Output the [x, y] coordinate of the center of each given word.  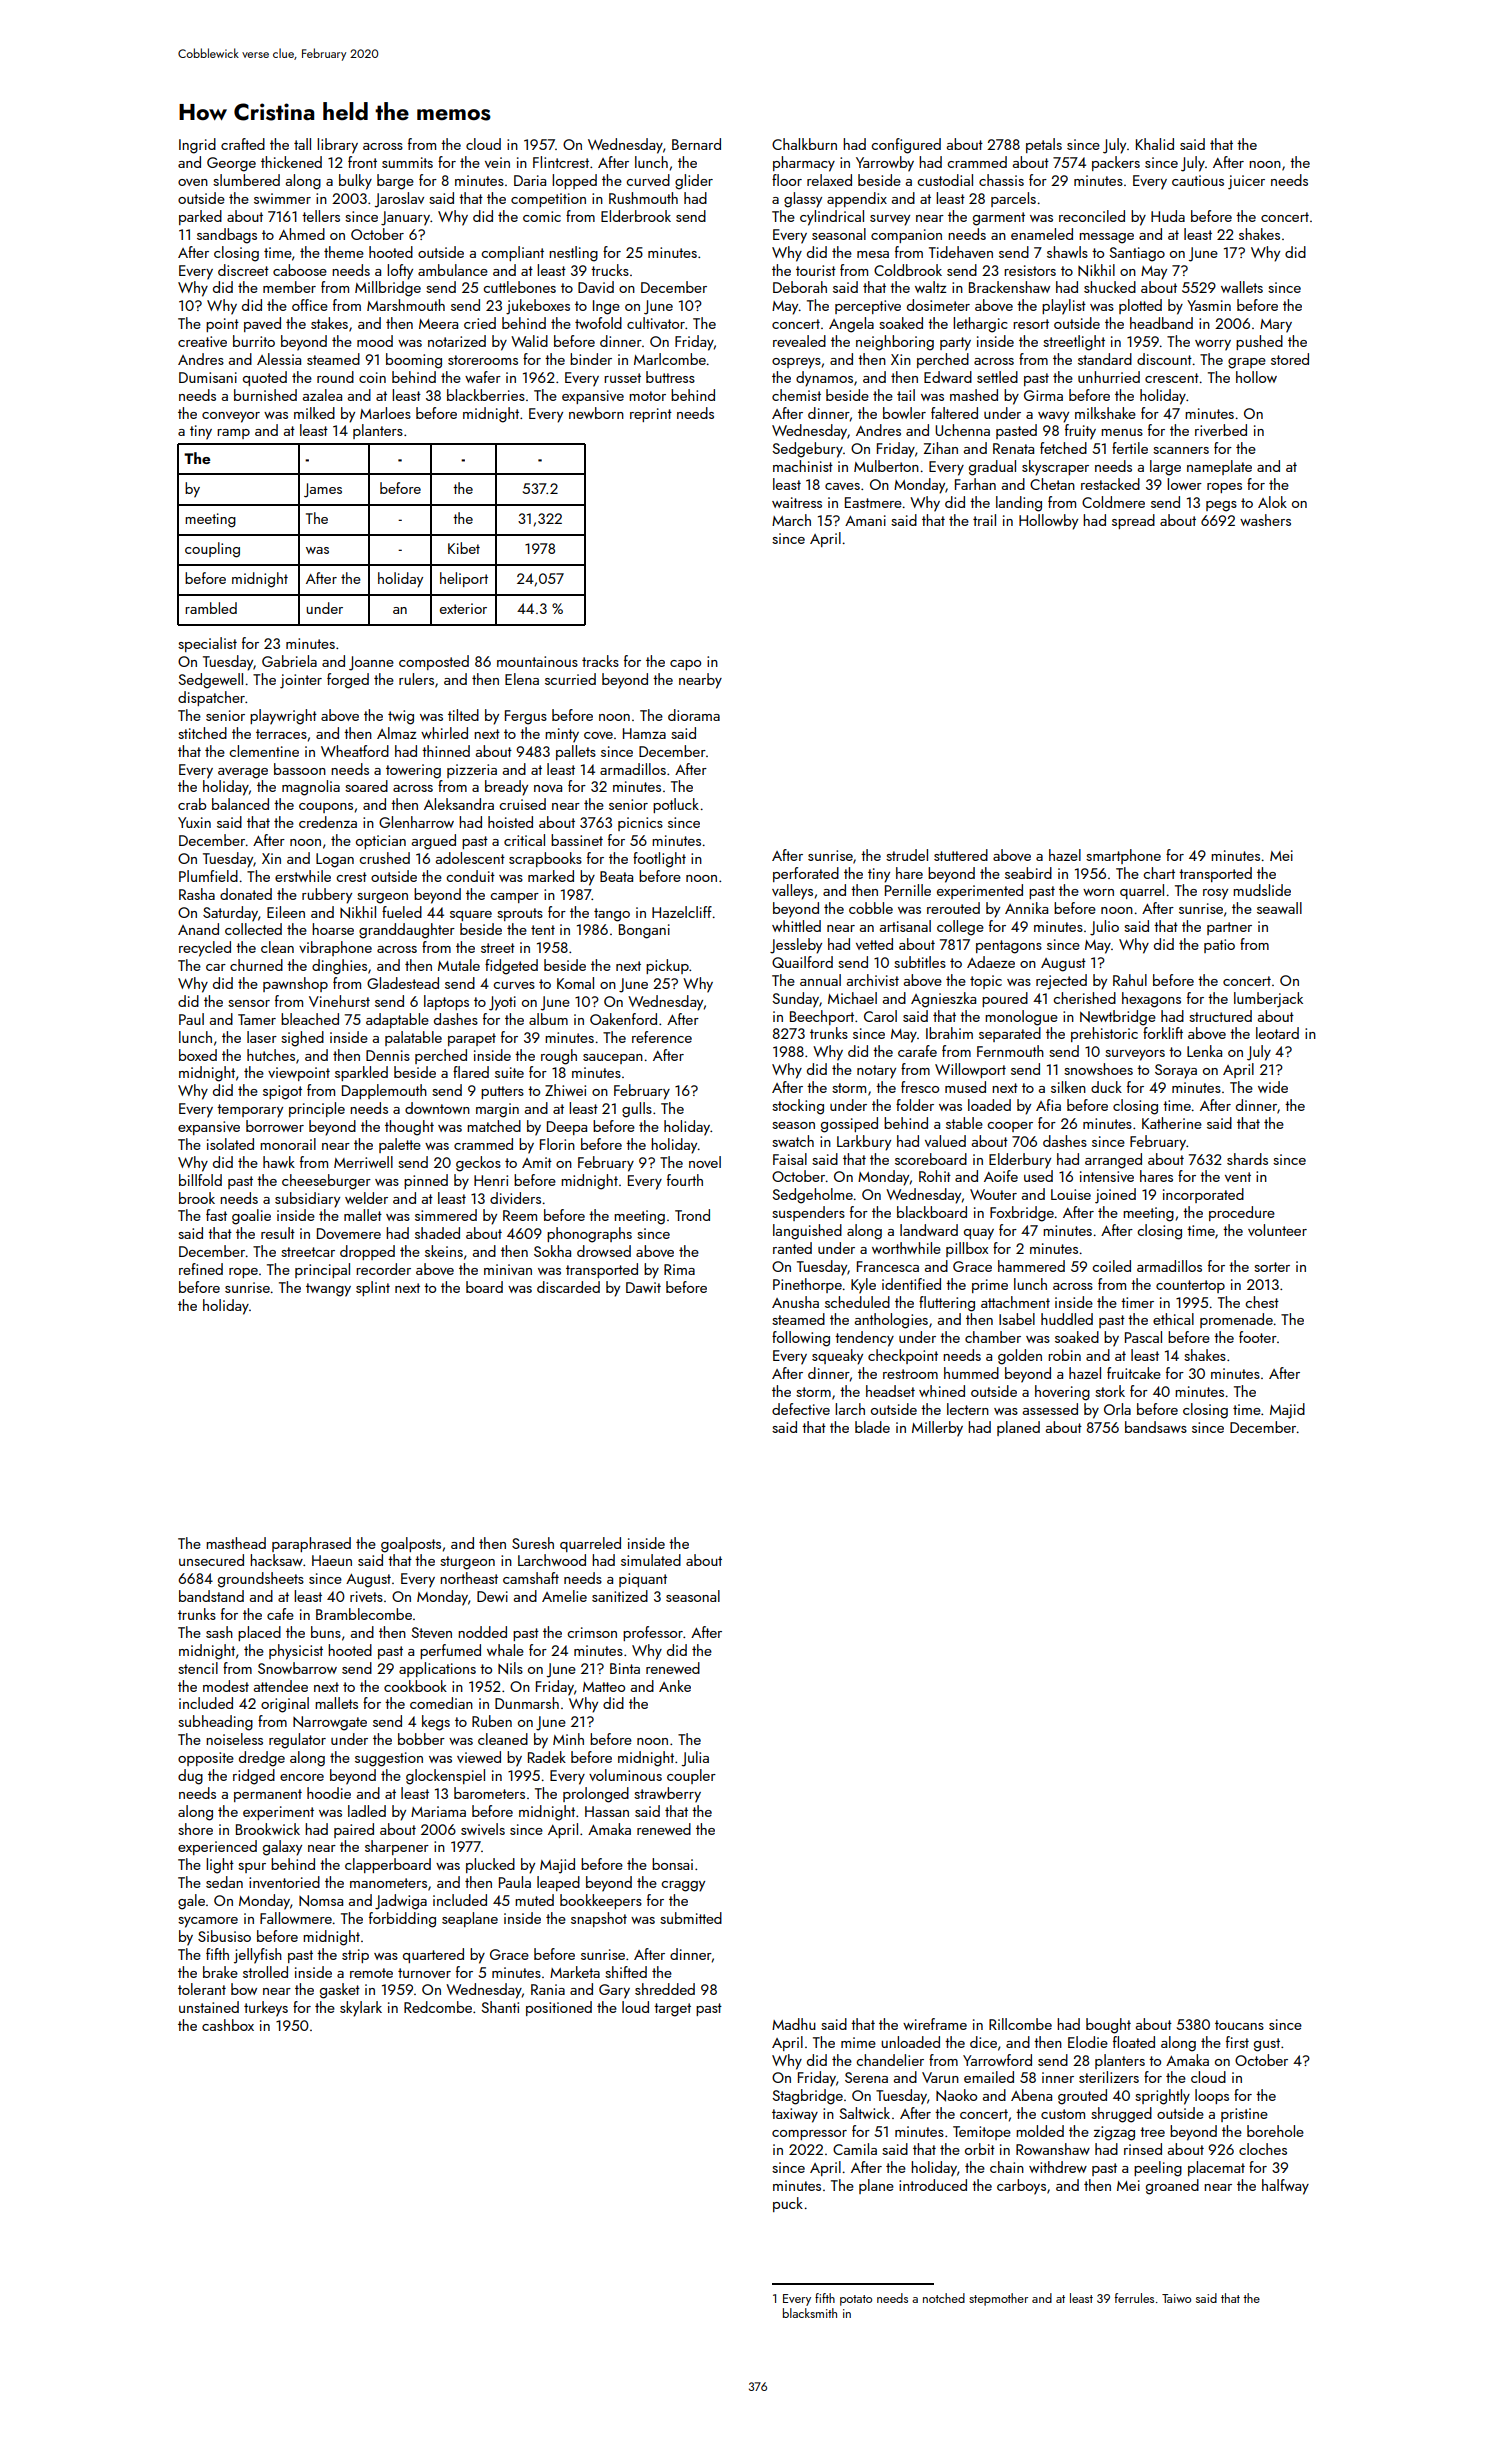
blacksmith [810, 2313]
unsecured [211, 1560]
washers [1265, 520]
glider [694, 182]
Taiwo [1176, 2298]
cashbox [228, 2025]
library [337, 146]
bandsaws [1156, 1427]
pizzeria [472, 771]
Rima [679, 1269]
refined [201, 1269]
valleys [792, 892]
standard [1105, 359]
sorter [1272, 1267]
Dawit [643, 1287]
